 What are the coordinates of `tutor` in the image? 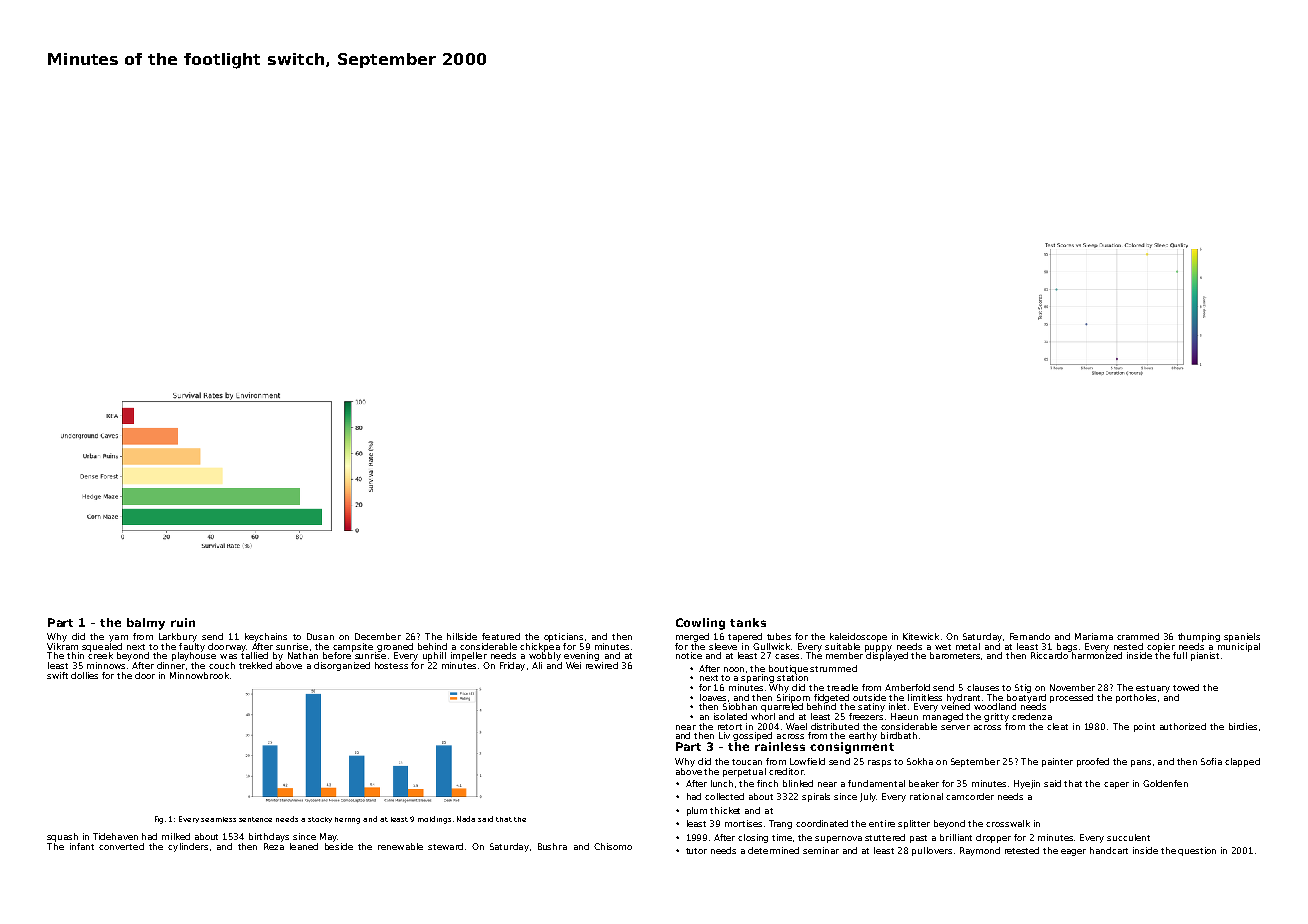 It's located at (696, 851).
